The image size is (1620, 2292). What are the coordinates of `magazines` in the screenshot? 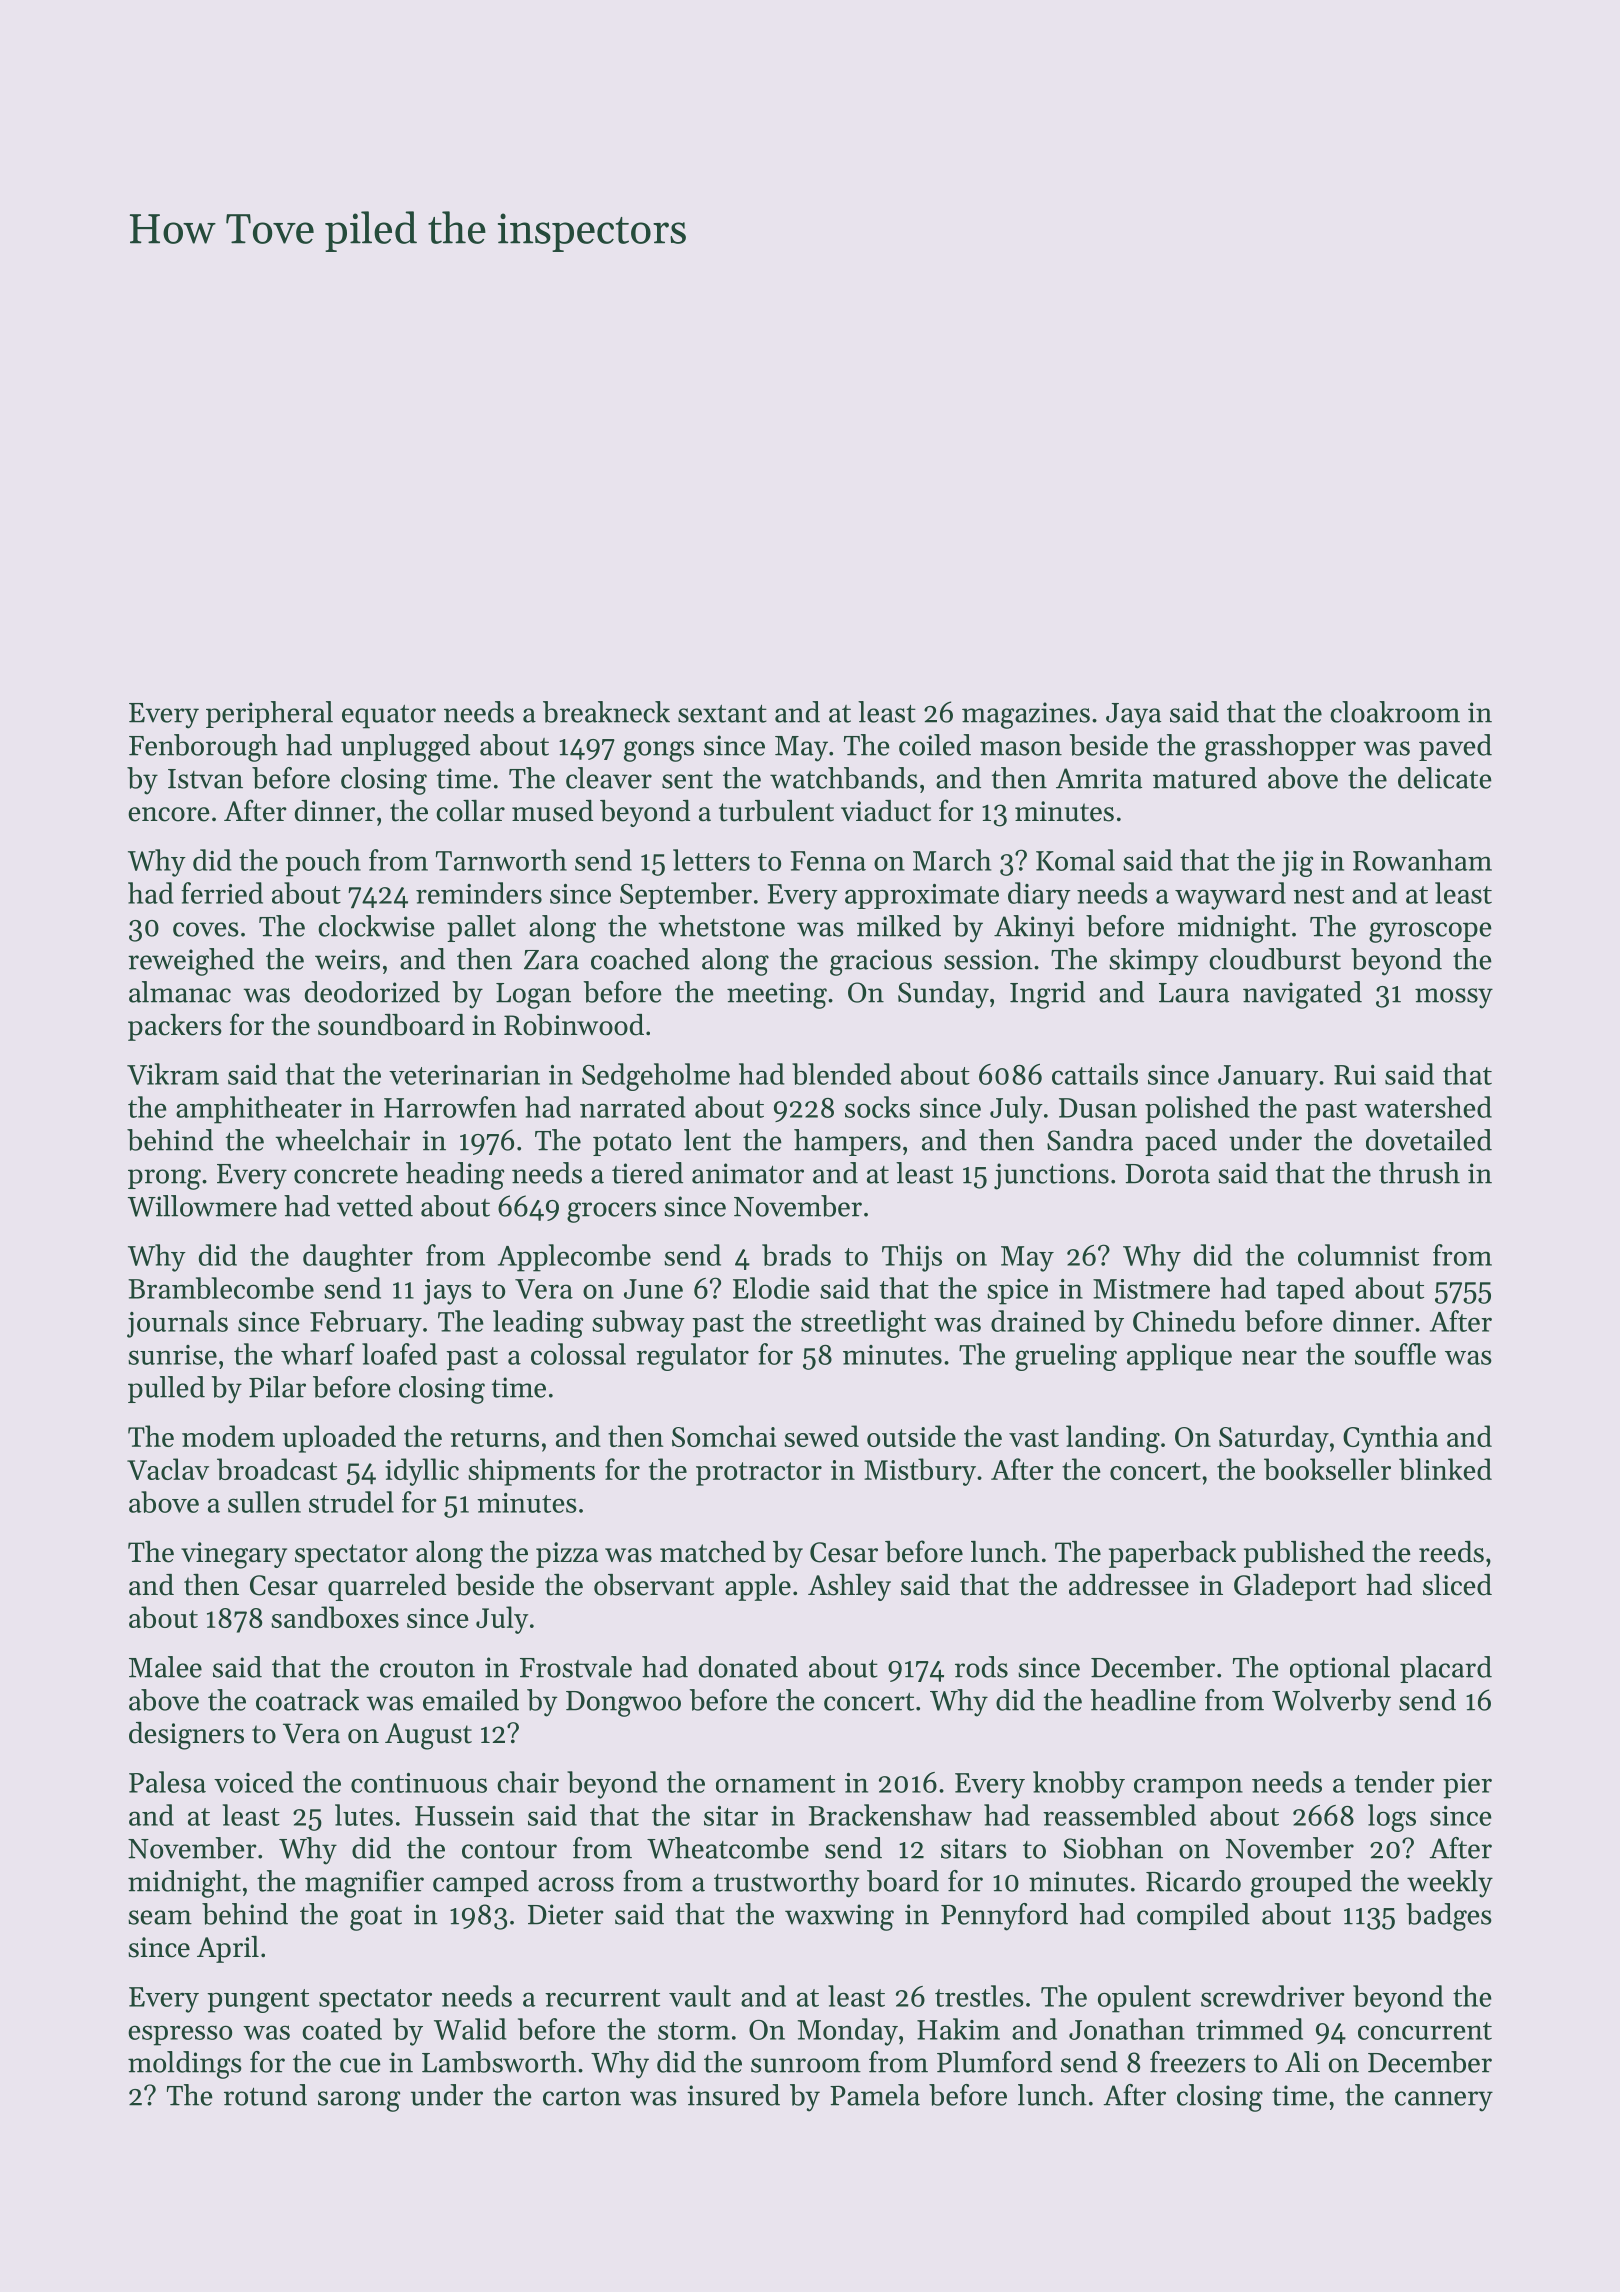 It's located at (1026, 715).
